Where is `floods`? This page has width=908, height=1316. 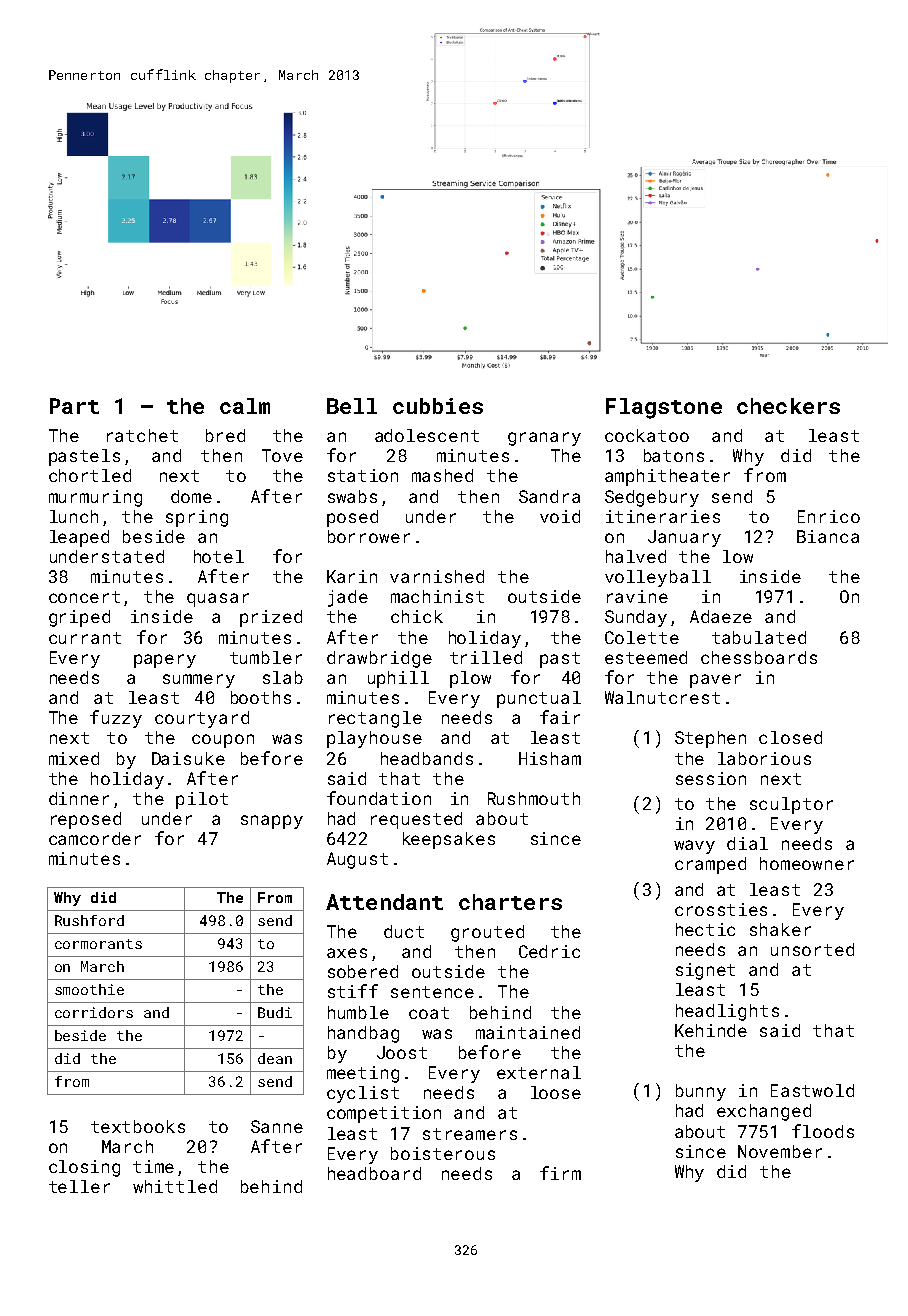 floods is located at coordinates (823, 1131).
